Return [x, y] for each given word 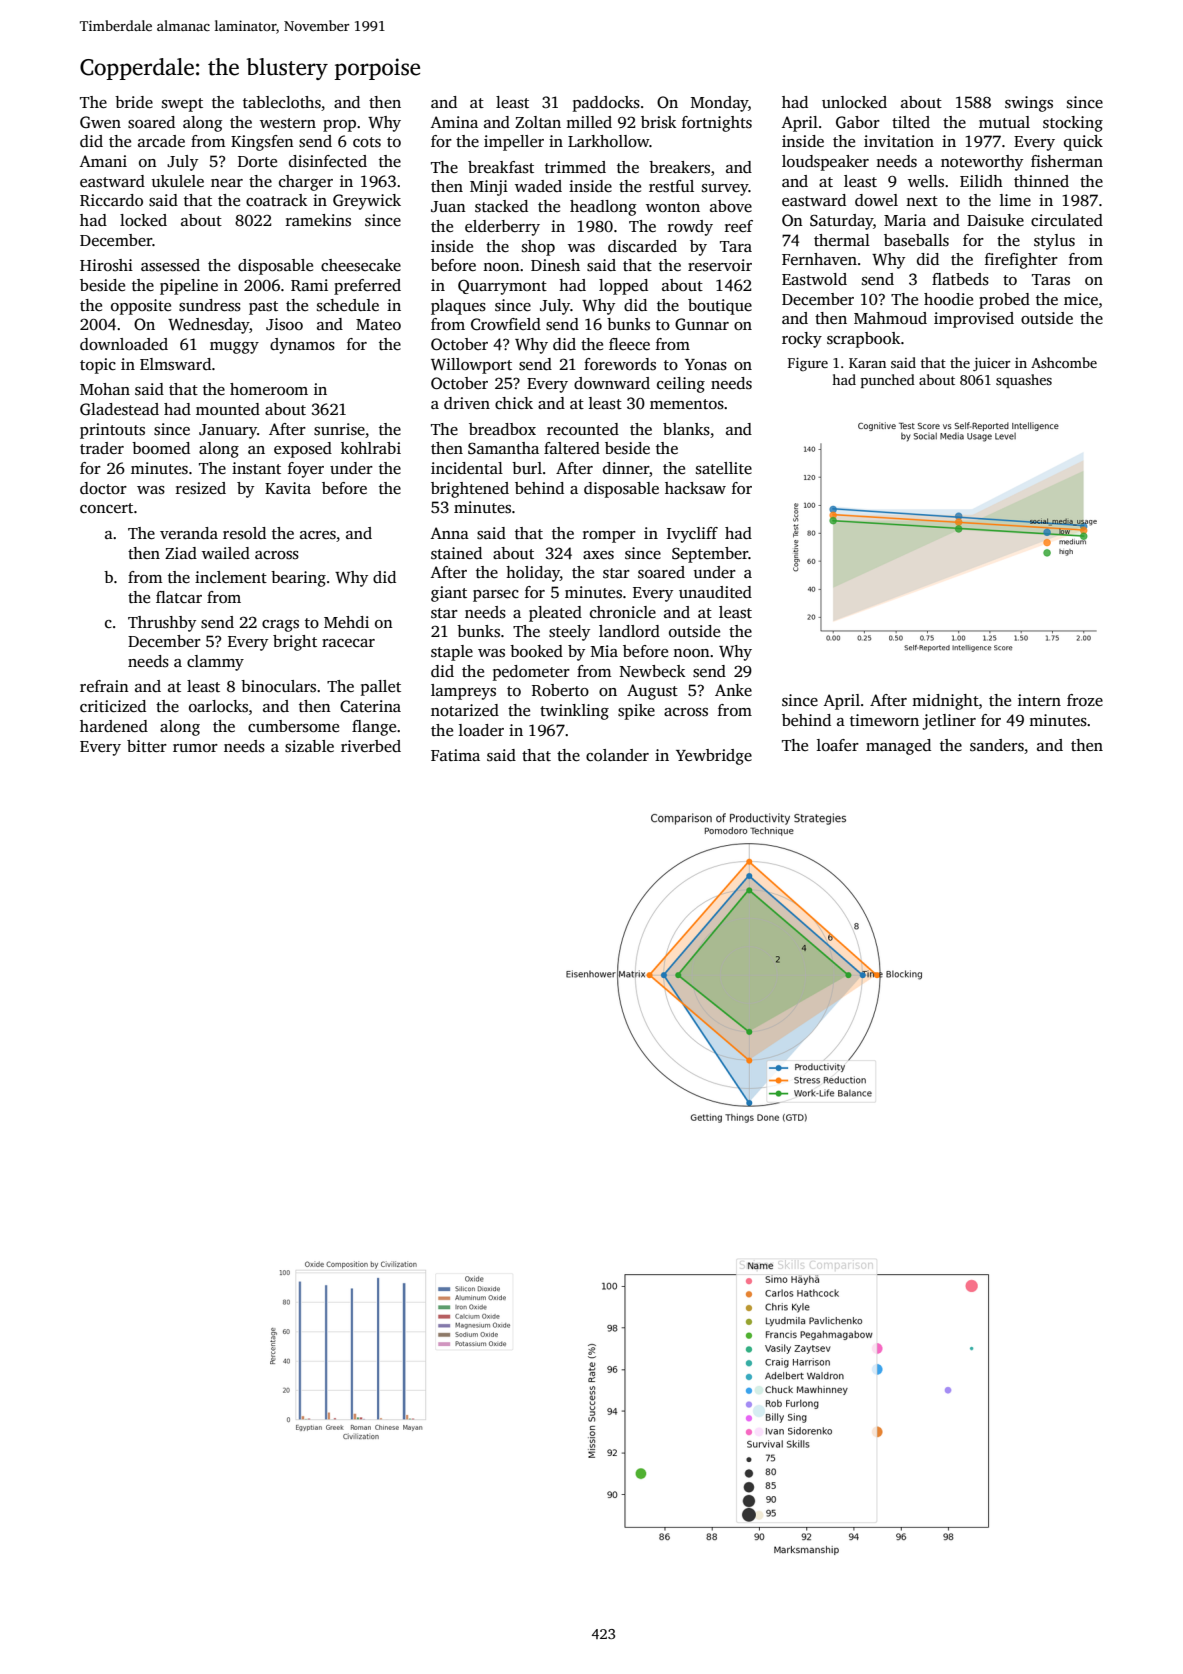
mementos [687, 404]
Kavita [288, 488]
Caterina [370, 706]
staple [452, 653]
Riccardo [111, 200]
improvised [974, 320]
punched [888, 381]
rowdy [690, 228]
